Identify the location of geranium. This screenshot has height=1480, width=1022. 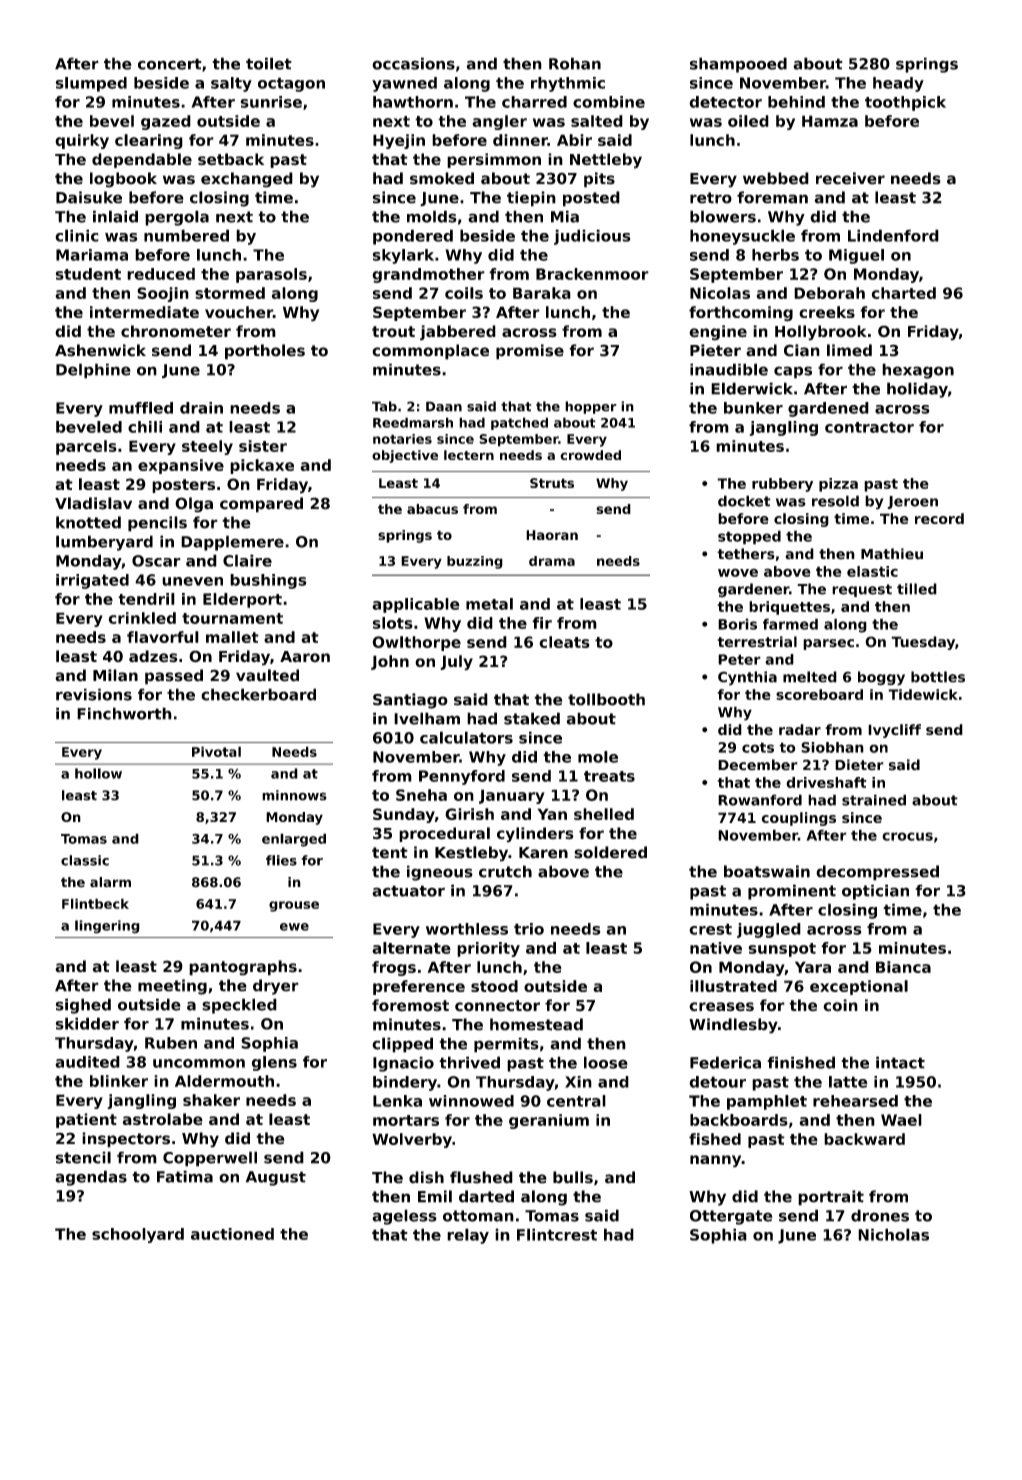
(549, 1121).
